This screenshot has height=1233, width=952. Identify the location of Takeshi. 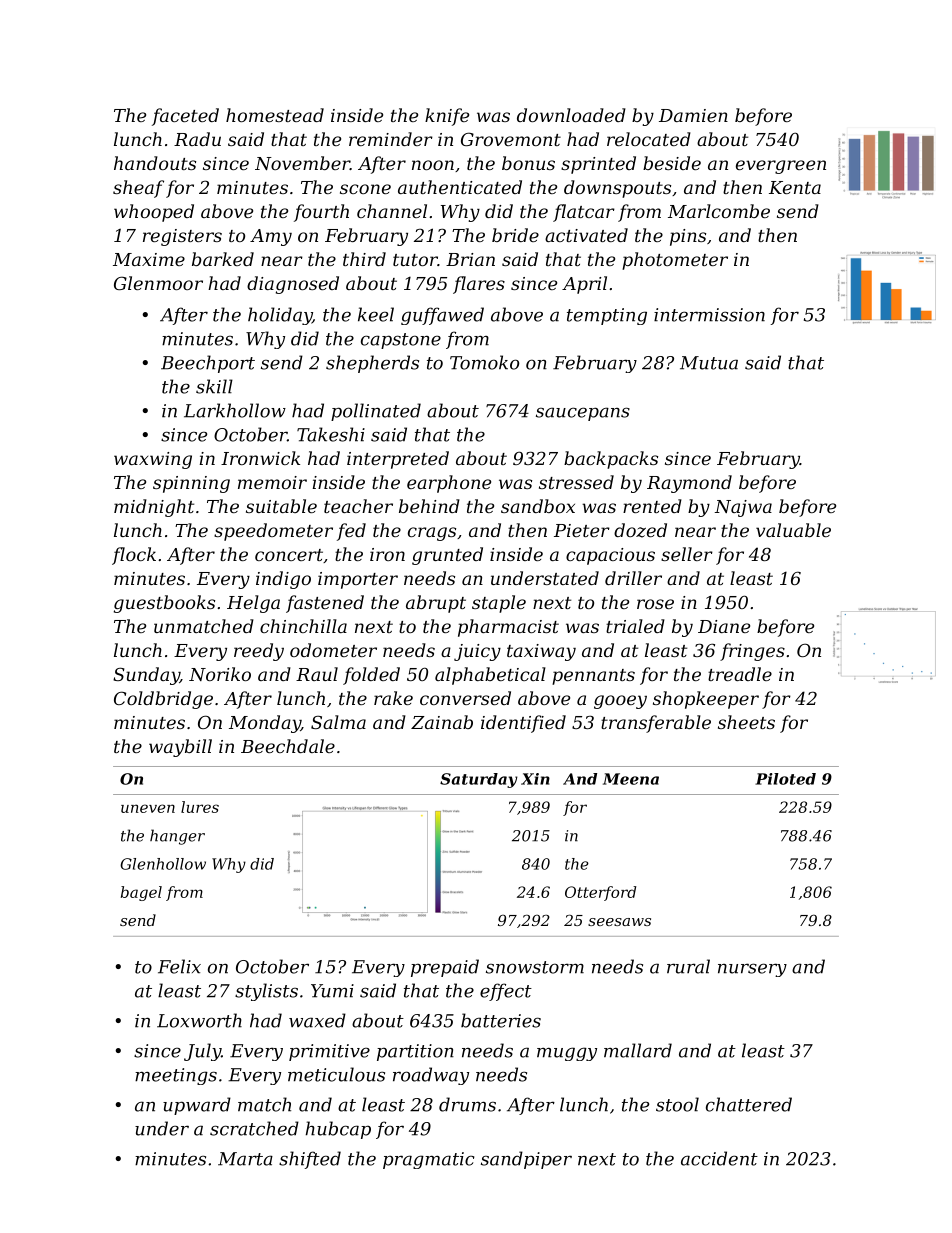
(331, 434).
